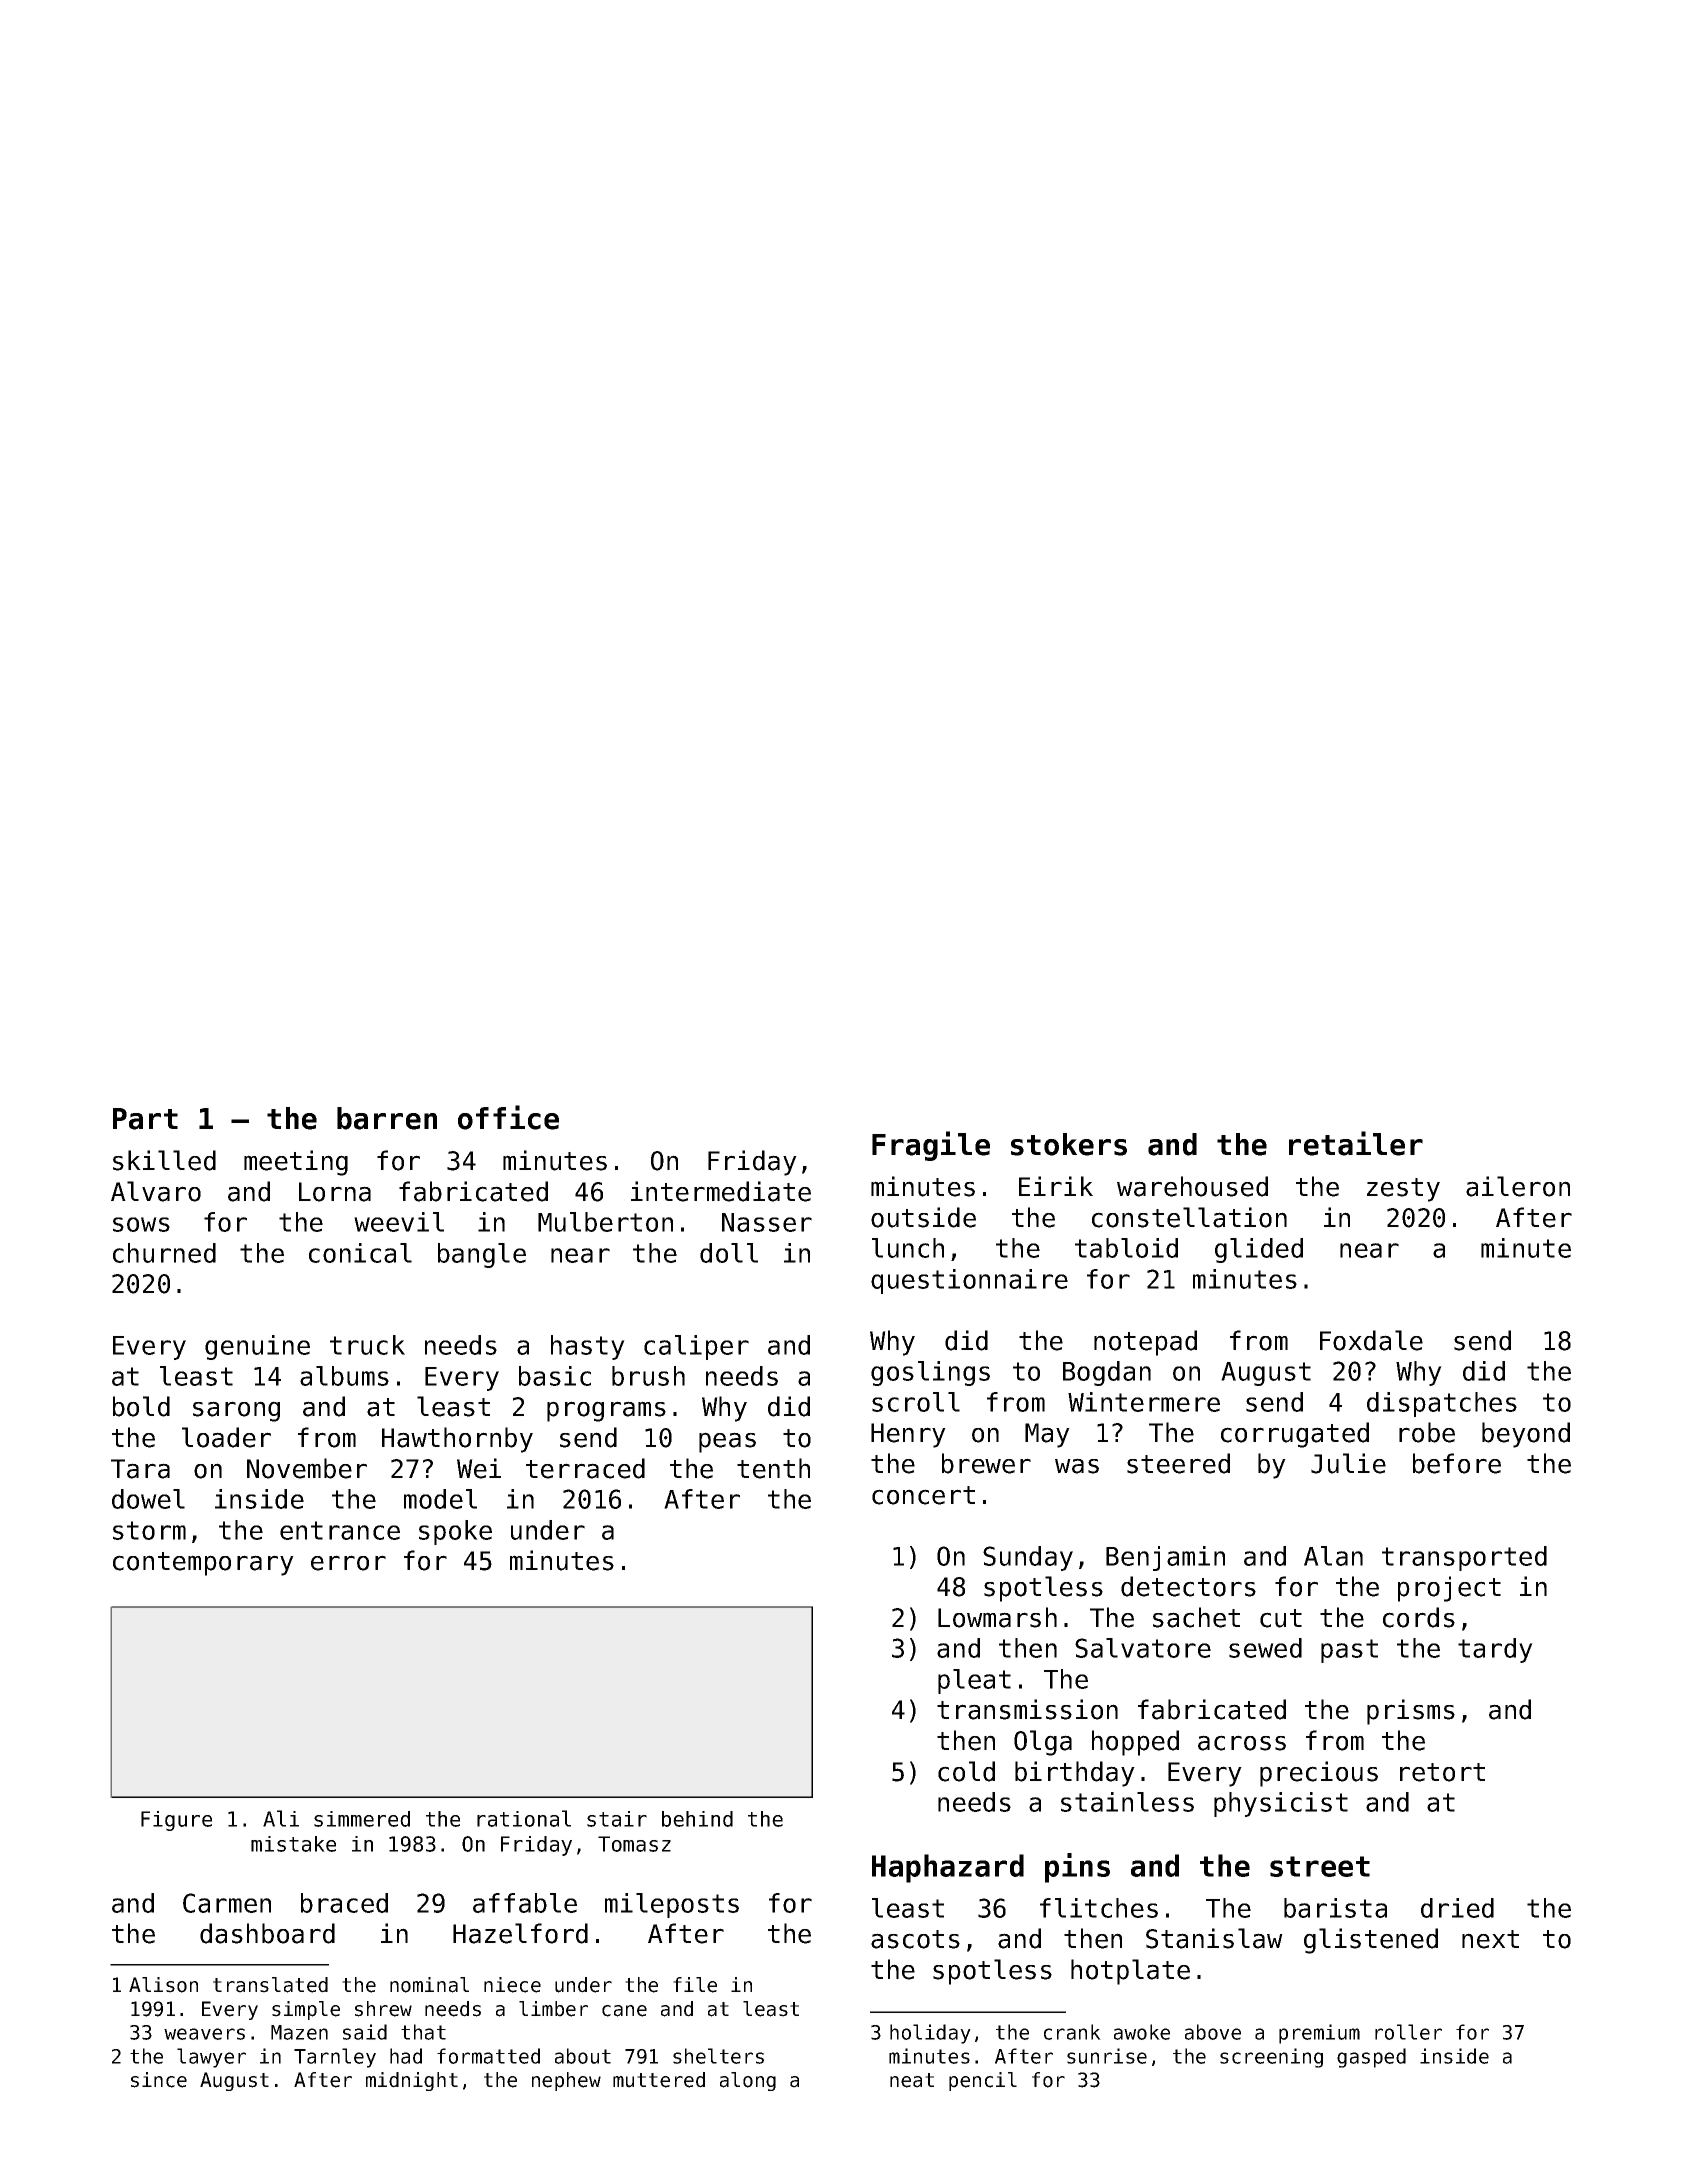  I want to click on truck, so click(367, 1345).
